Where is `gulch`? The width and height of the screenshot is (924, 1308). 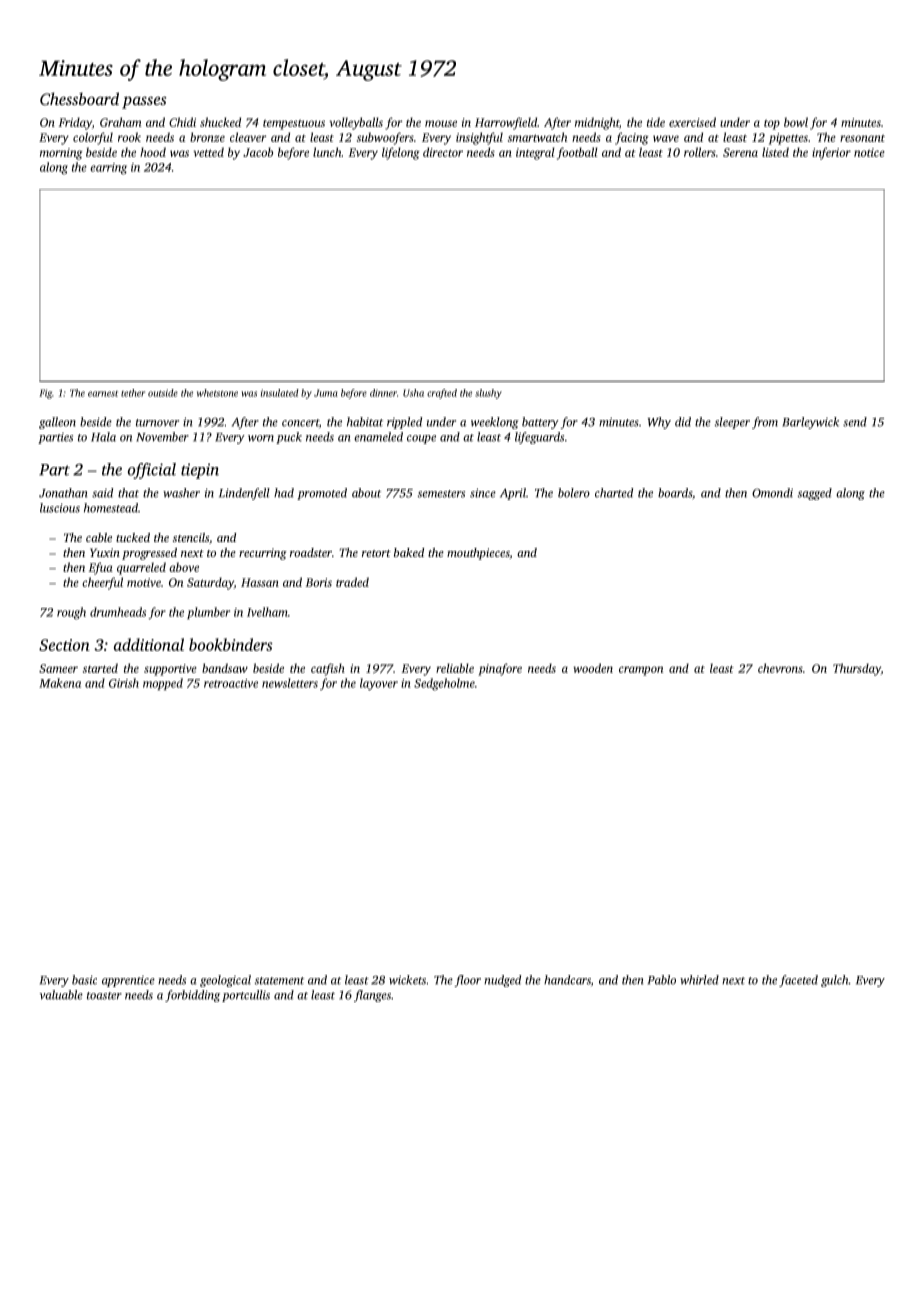 gulch is located at coordinates (835, 981).
